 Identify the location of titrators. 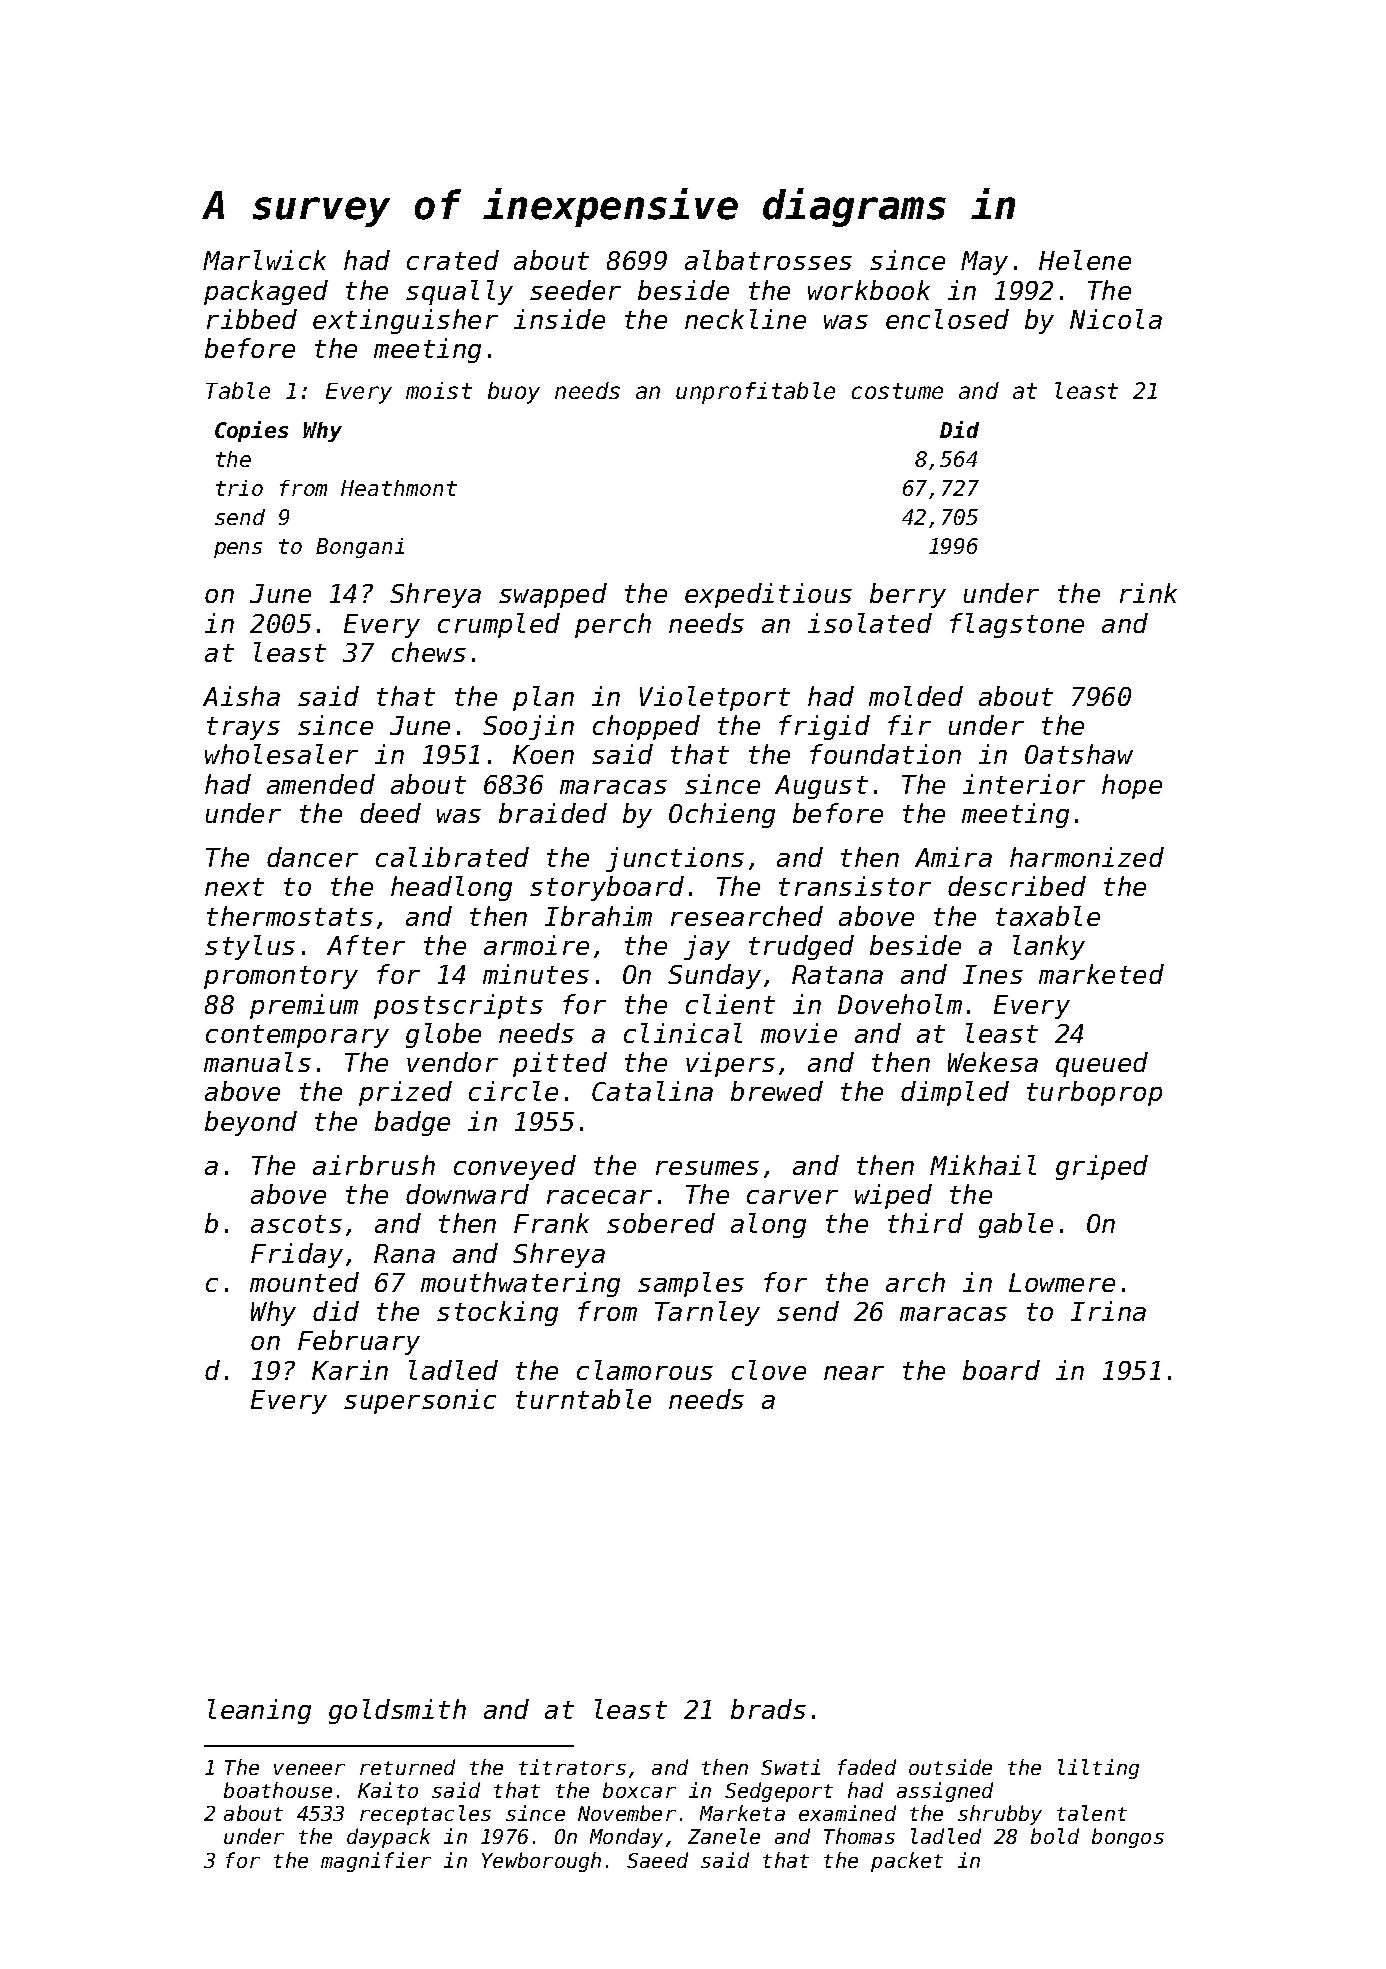
(572, 1767).
